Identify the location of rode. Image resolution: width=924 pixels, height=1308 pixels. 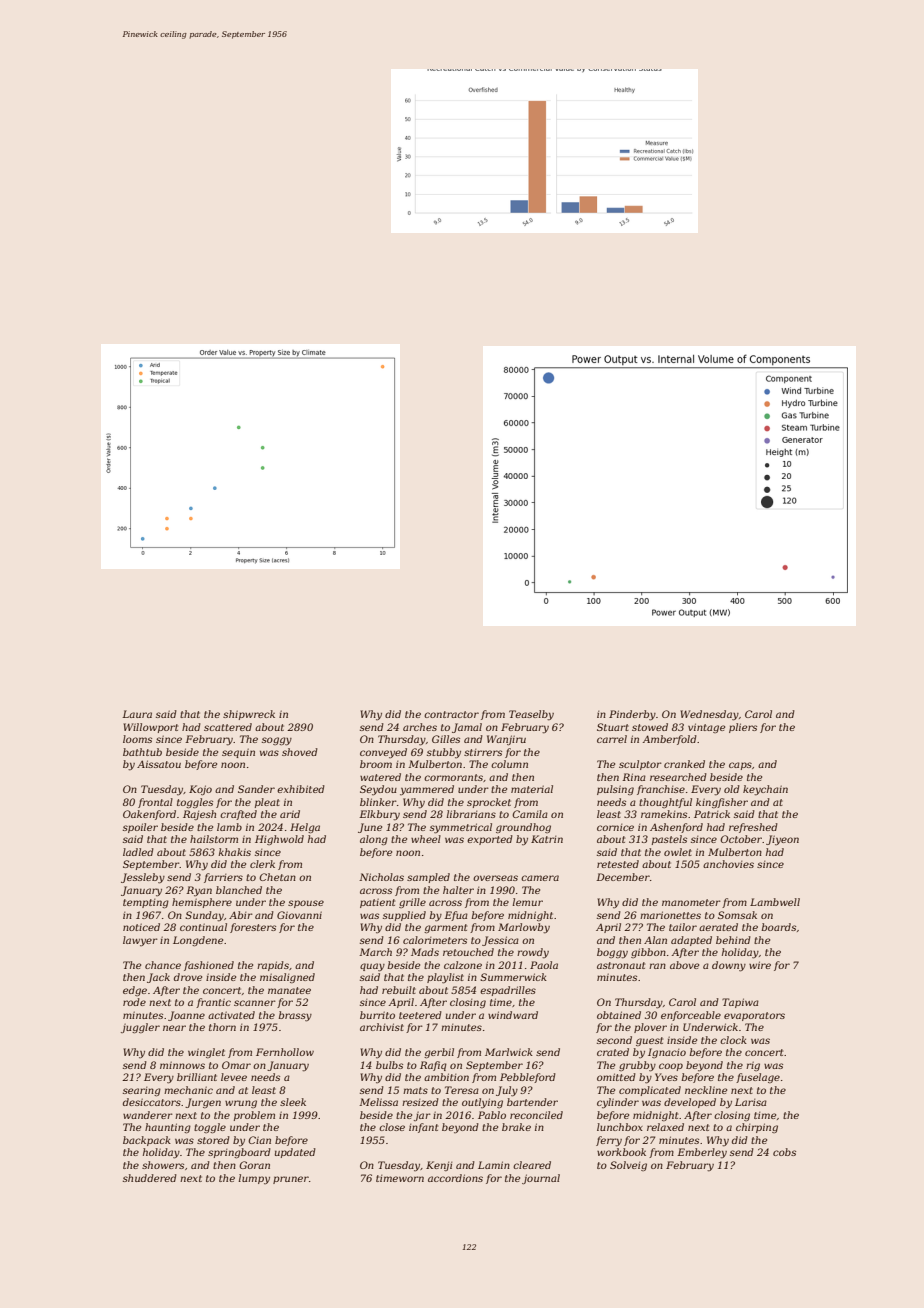
(134, 1002).
